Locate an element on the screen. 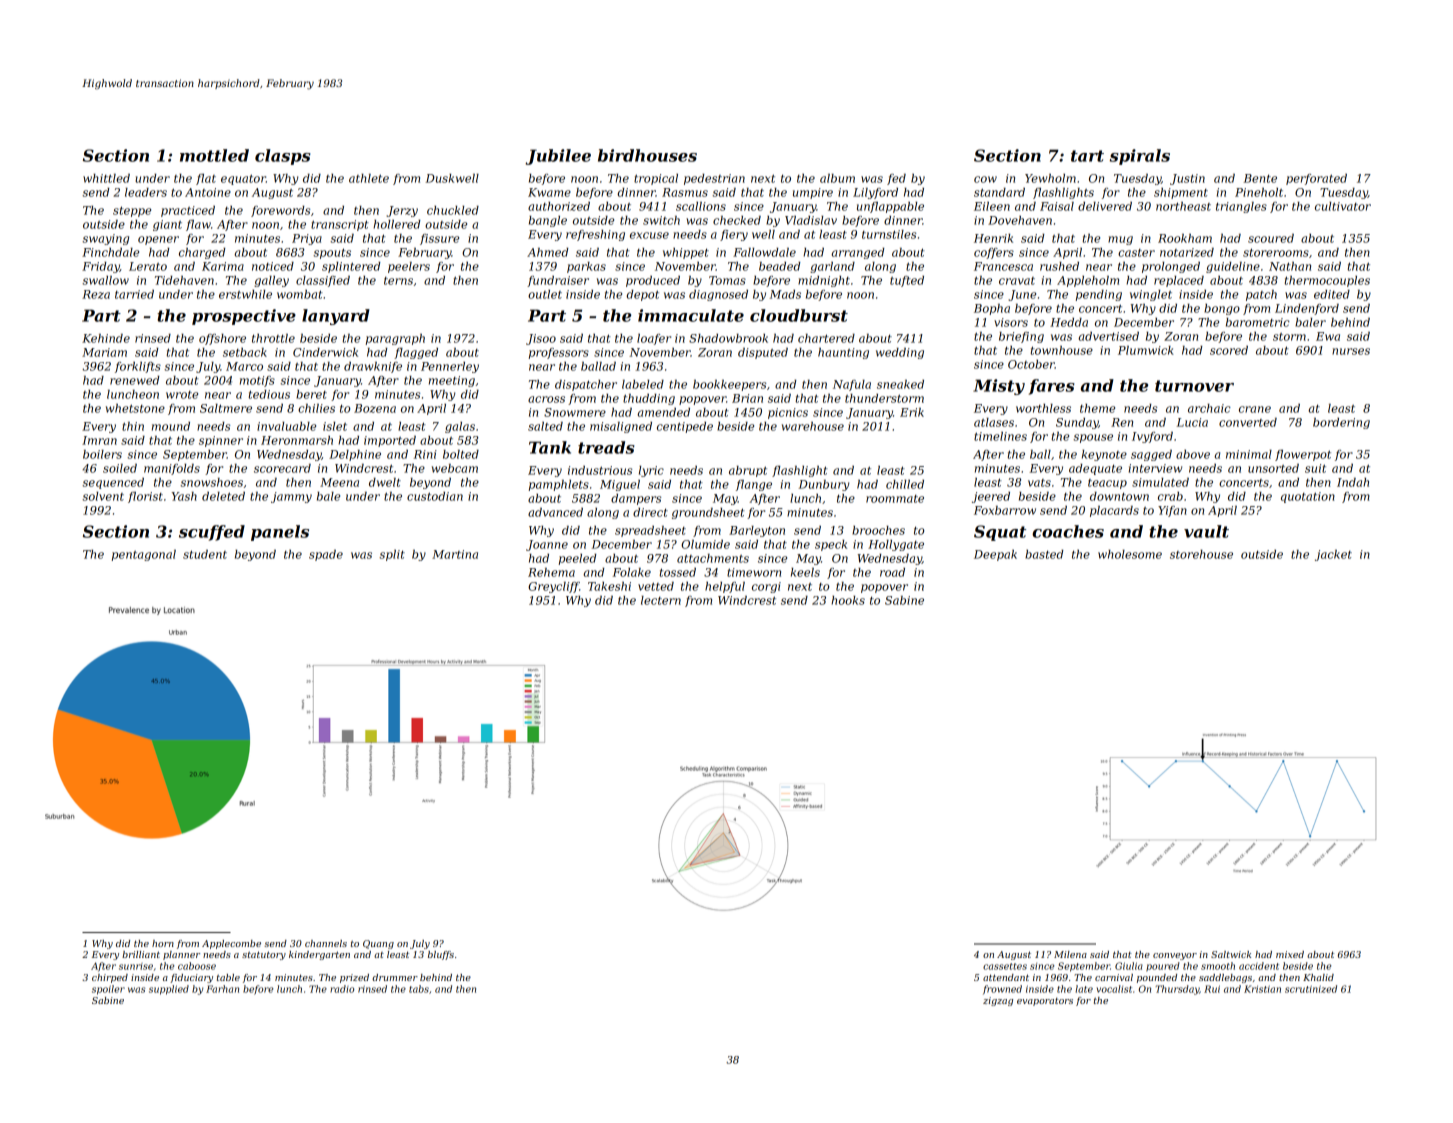  bluffs is located at coordinates (441, 955).
